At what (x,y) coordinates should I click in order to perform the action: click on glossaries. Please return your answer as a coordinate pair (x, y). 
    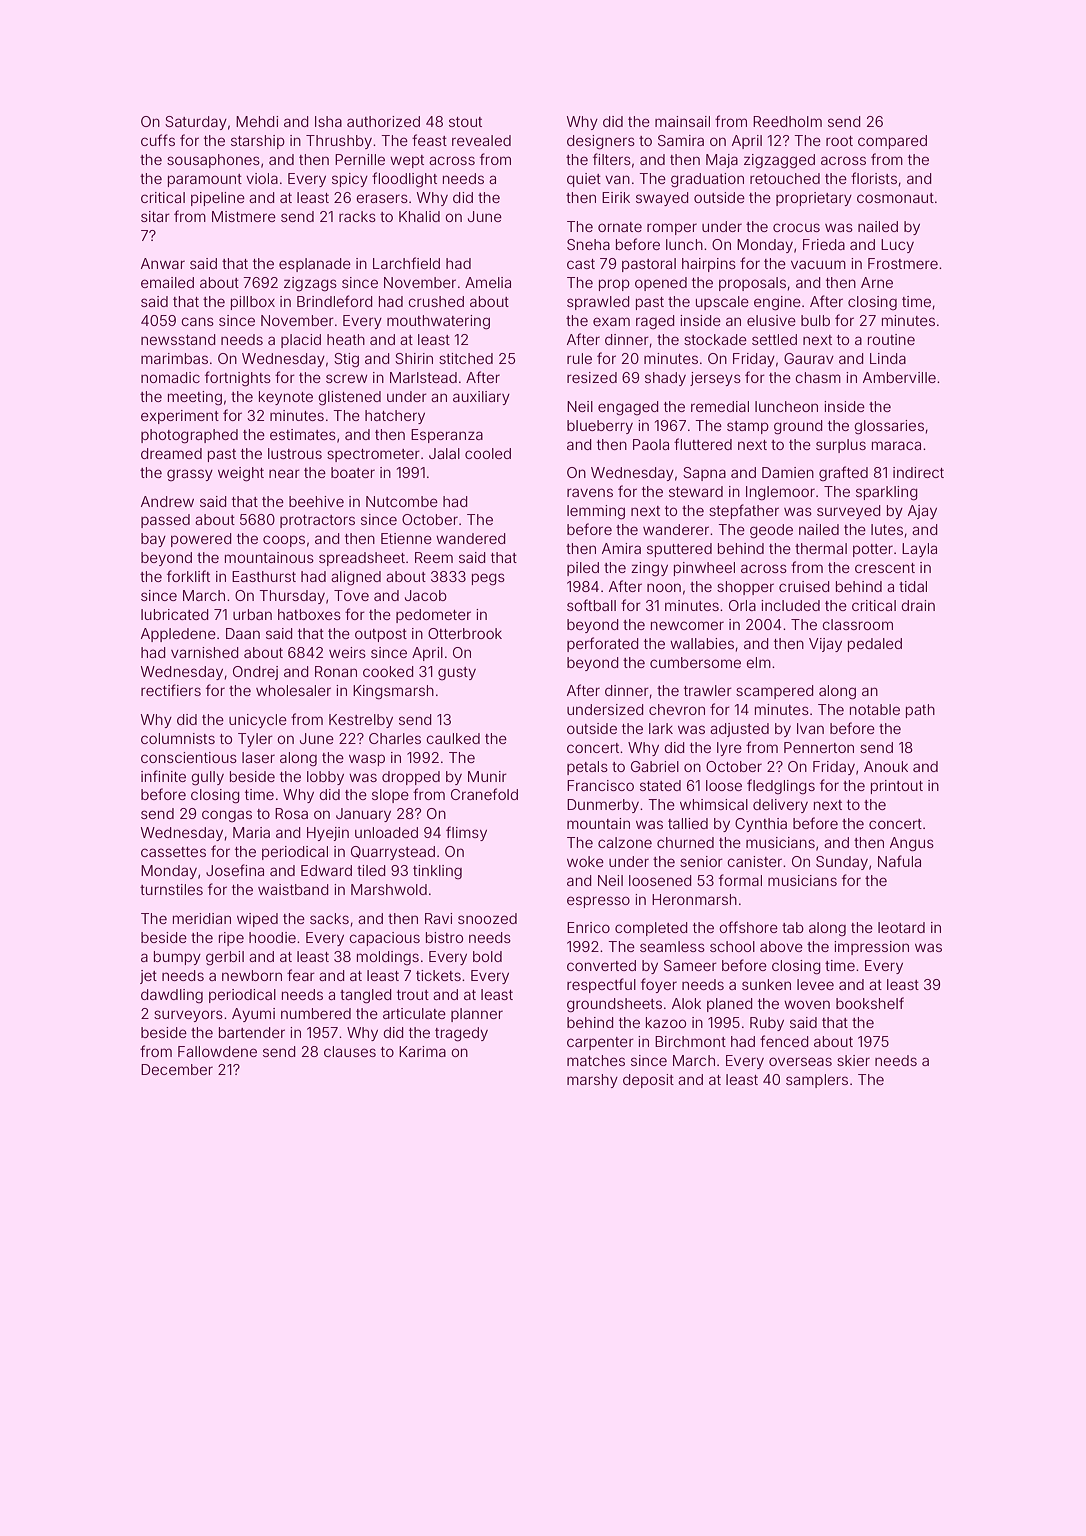
    Looking at the image, I should click on (889, 427).
